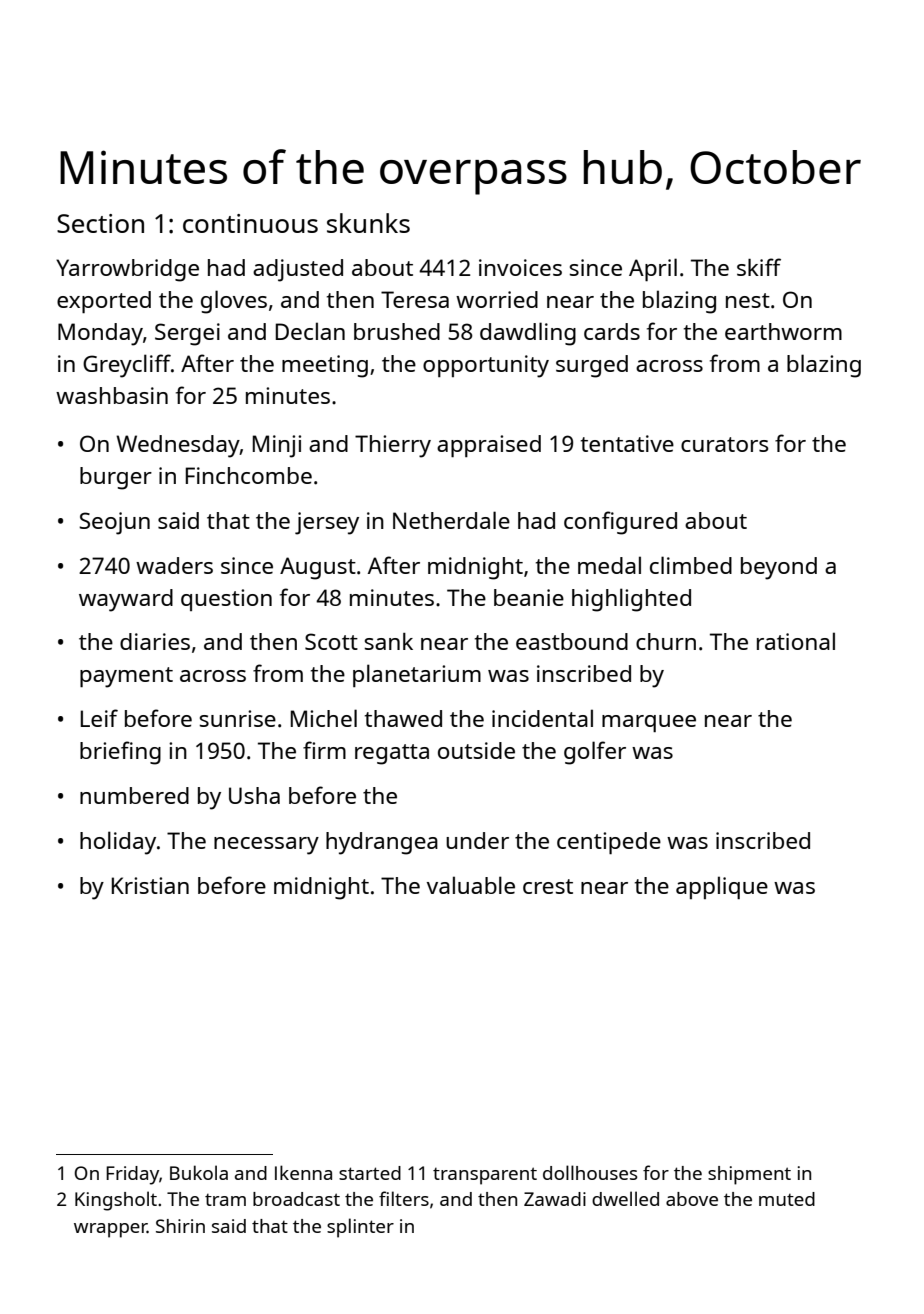 Image resolution: width=924 pixels, height=1314 pixels. What do you see at coordinates (277, 446) in the screenshot?
I see `Minji` at bounding box center [277, 446].
